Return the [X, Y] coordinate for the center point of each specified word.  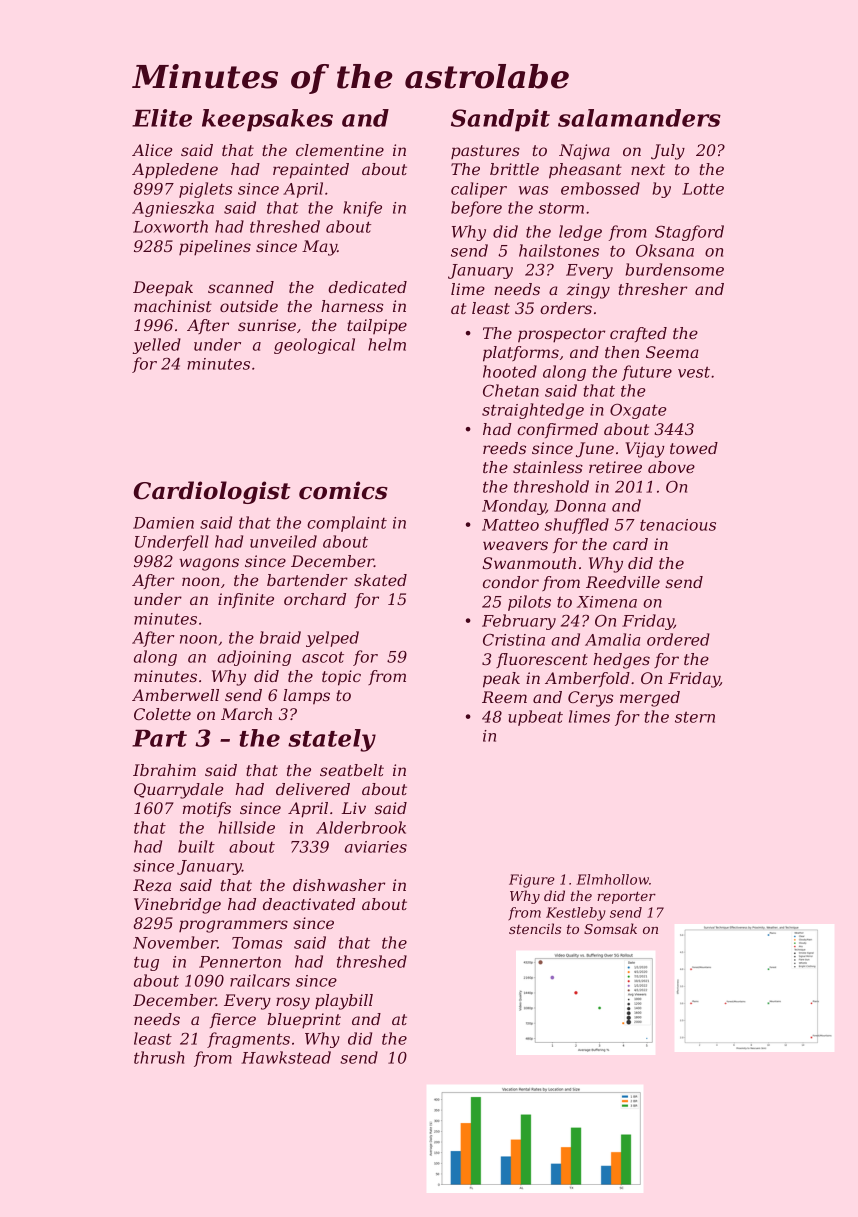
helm [387, 344]
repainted [311, 171]
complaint [347, 524]
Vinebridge [177, 906]
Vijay [644, 450]
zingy [588, 291]
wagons [209, 564]
